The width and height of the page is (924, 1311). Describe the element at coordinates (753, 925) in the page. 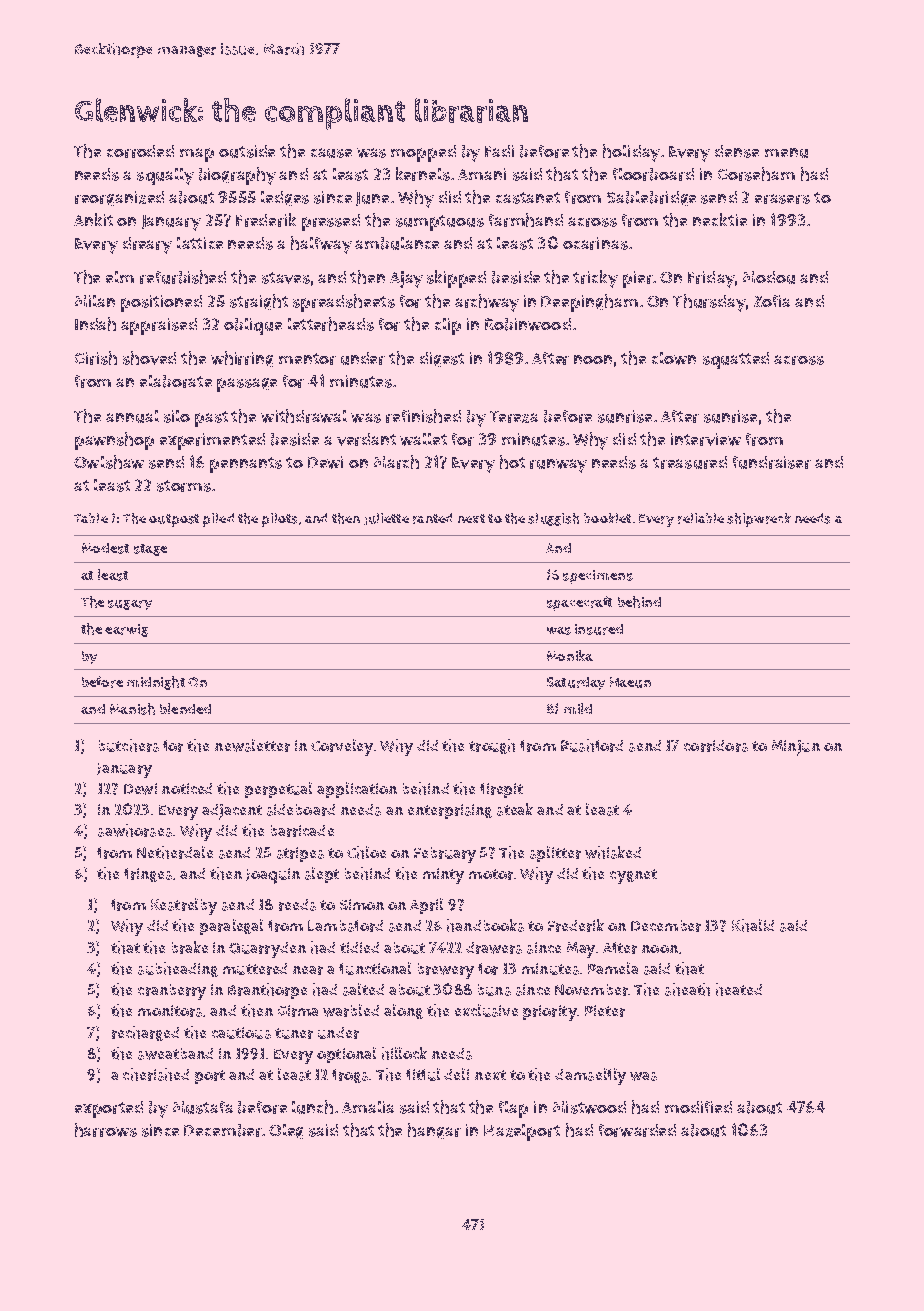

I see `Khalid` at that location.
